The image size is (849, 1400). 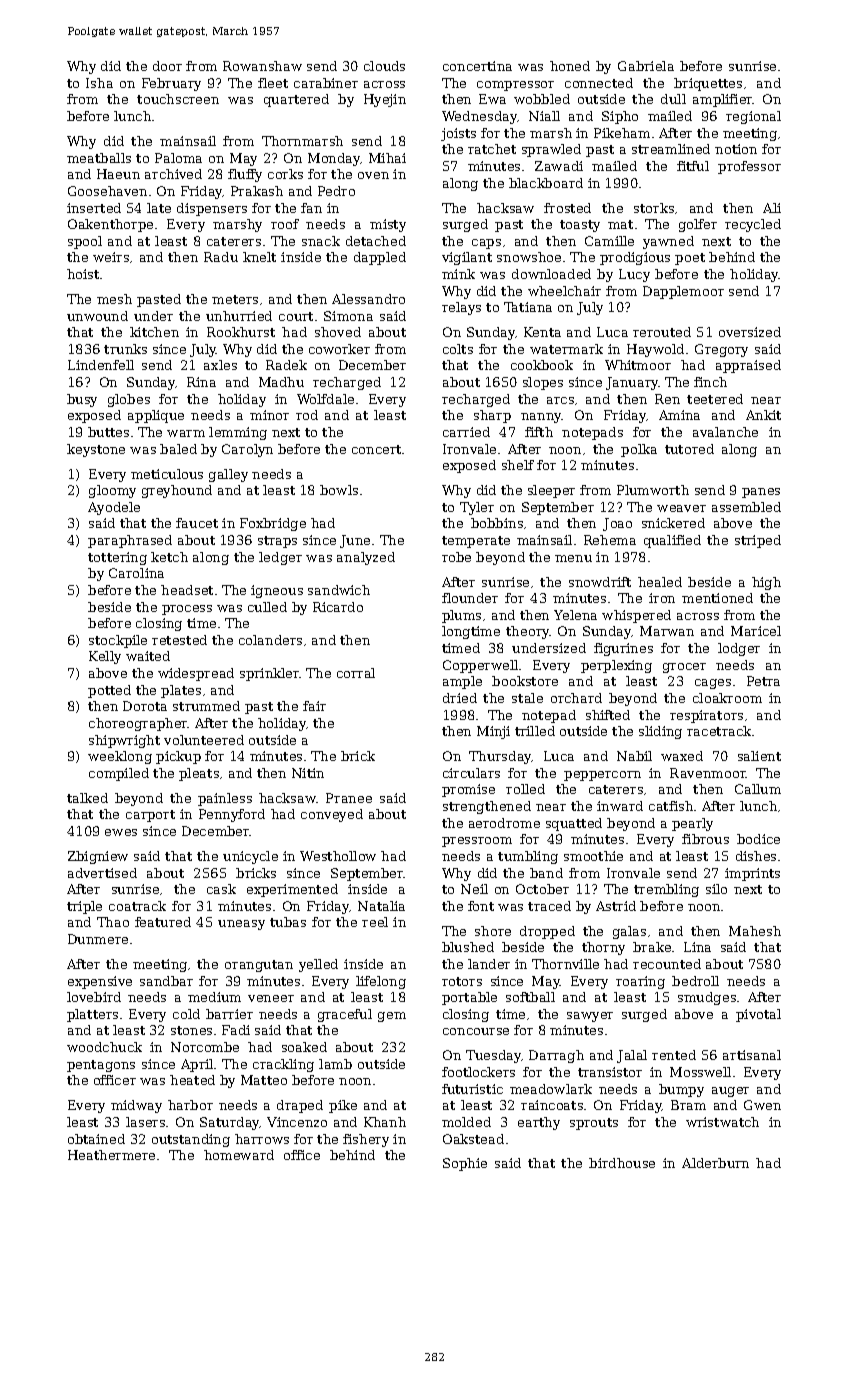 I want to click on Camille, so click(x=609, y=241).
